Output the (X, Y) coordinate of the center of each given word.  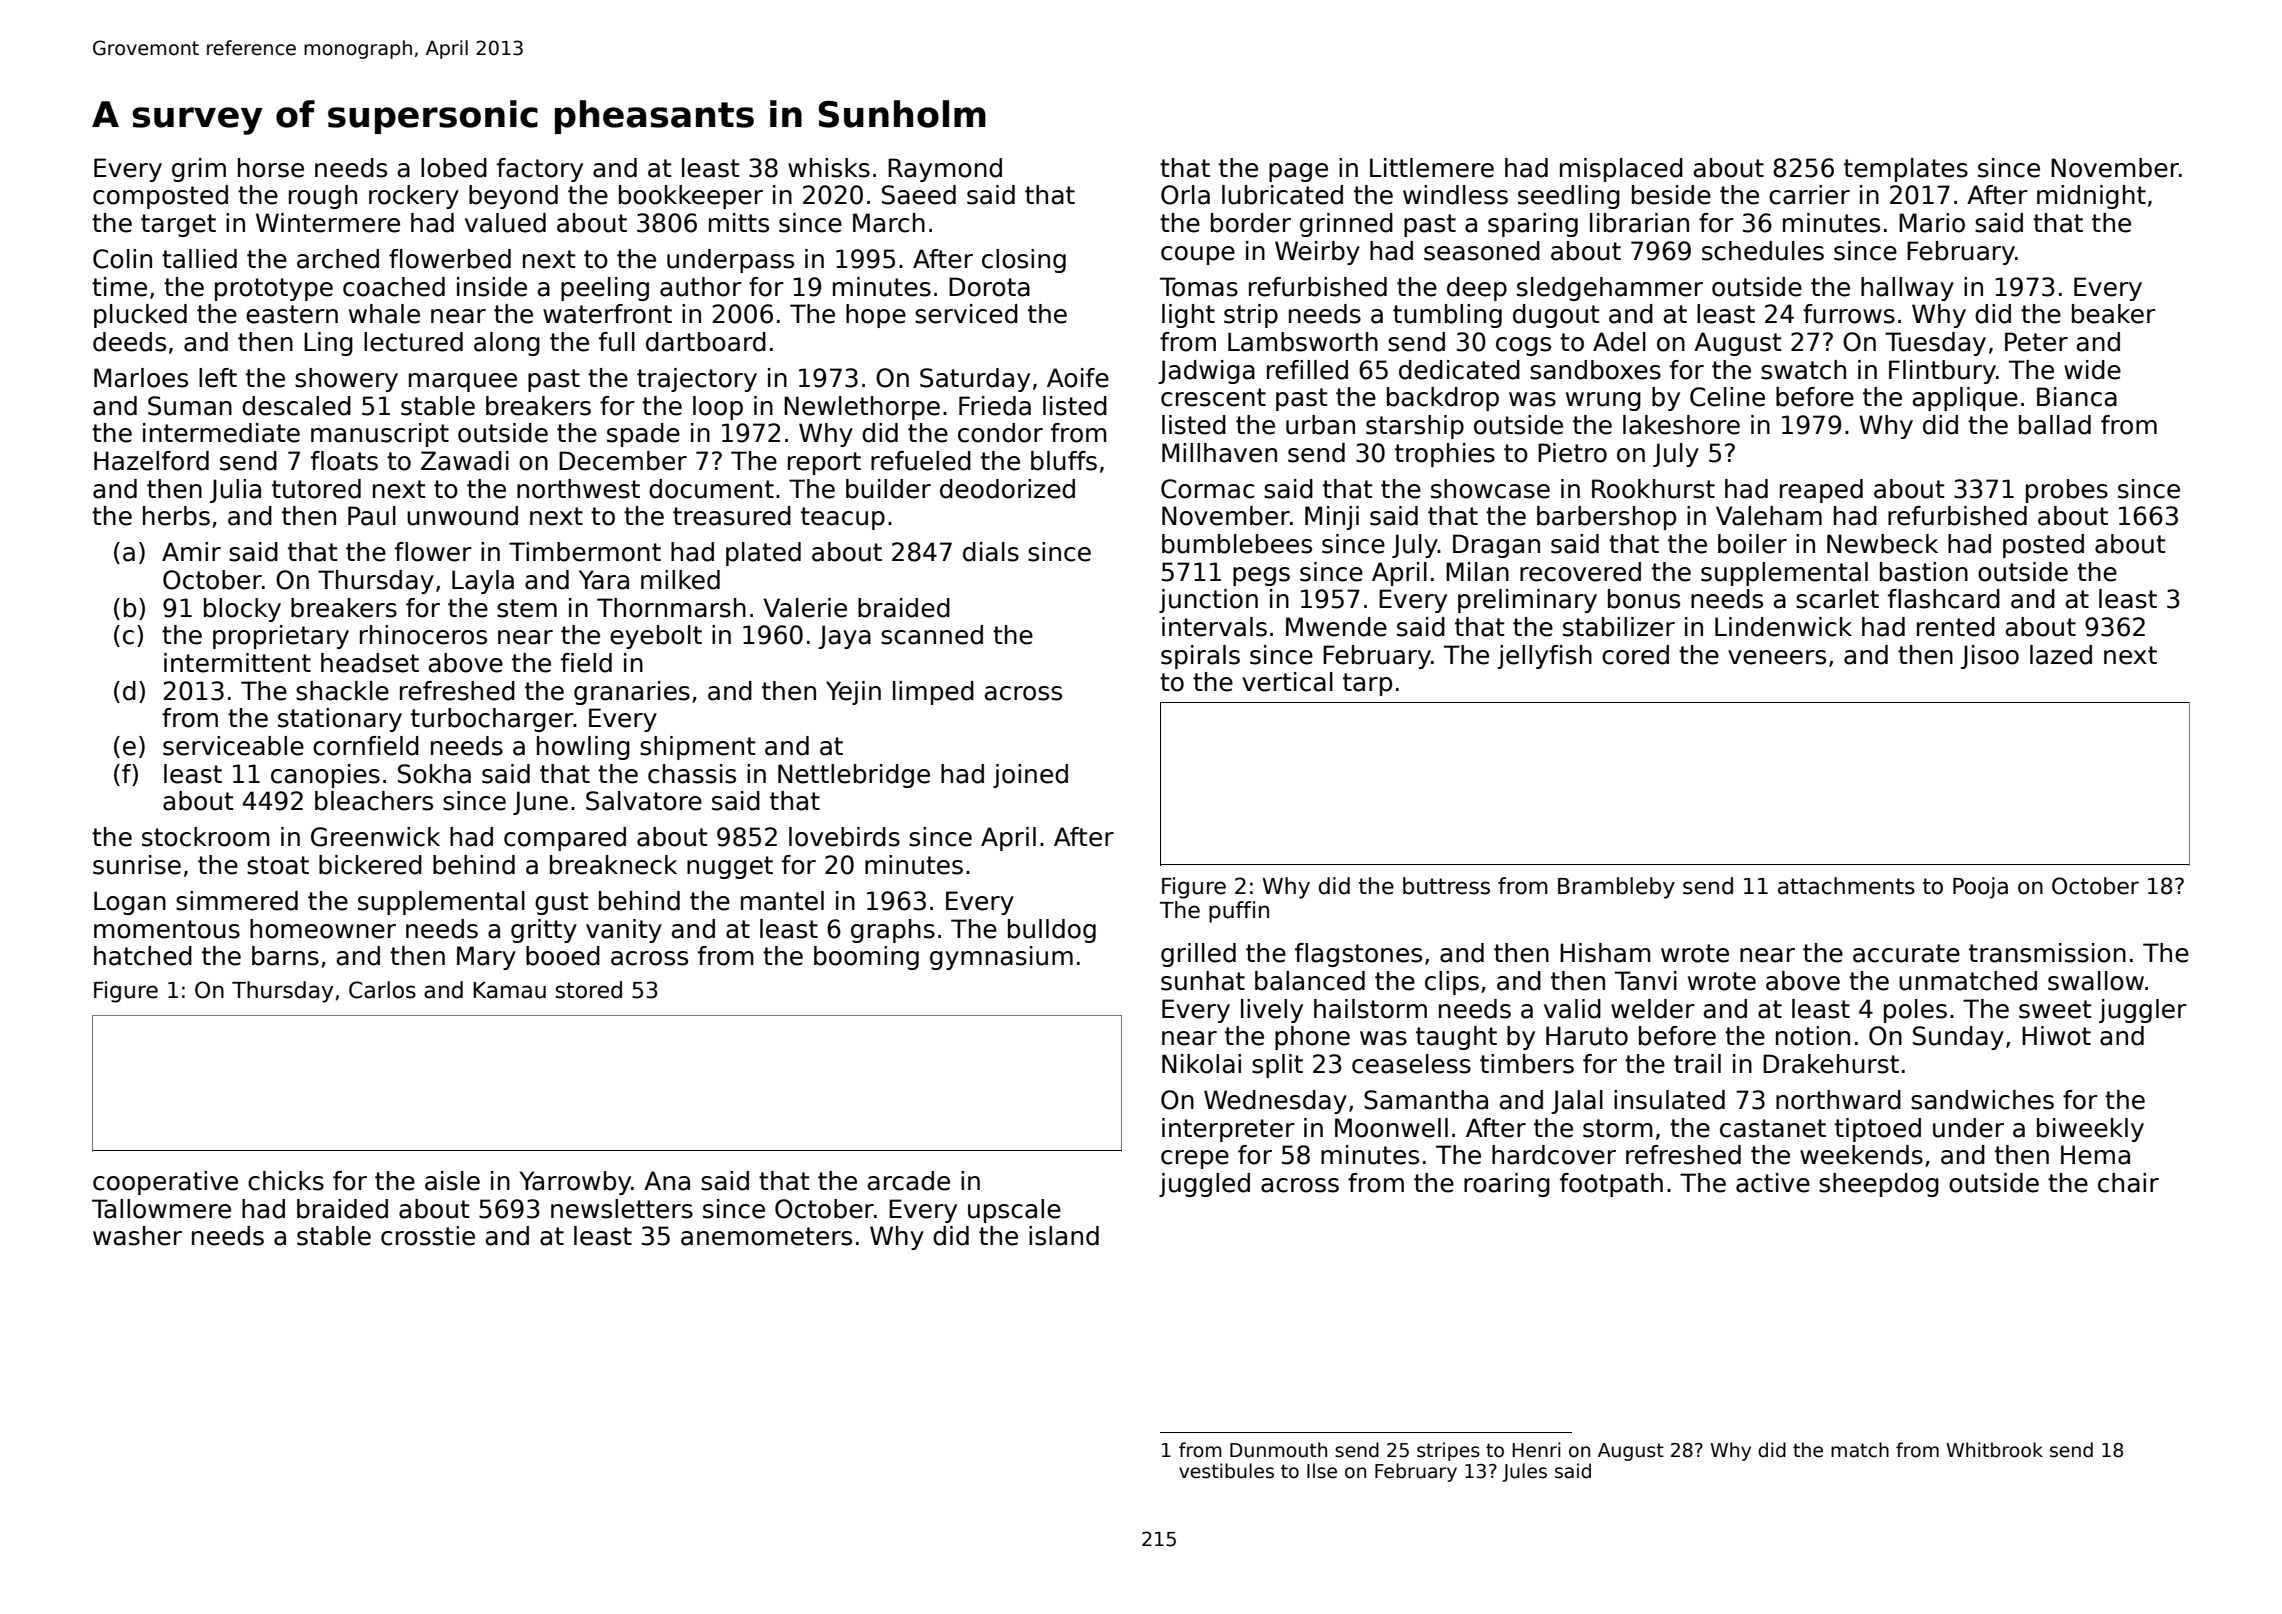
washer (137, 1236)
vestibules (1226, 1471)
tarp (1367, 684)
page (1298, 172)
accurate (1906, 953)
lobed (454, 168)
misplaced (1621, 170)
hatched (143, 956)
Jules (1524, 1472)
